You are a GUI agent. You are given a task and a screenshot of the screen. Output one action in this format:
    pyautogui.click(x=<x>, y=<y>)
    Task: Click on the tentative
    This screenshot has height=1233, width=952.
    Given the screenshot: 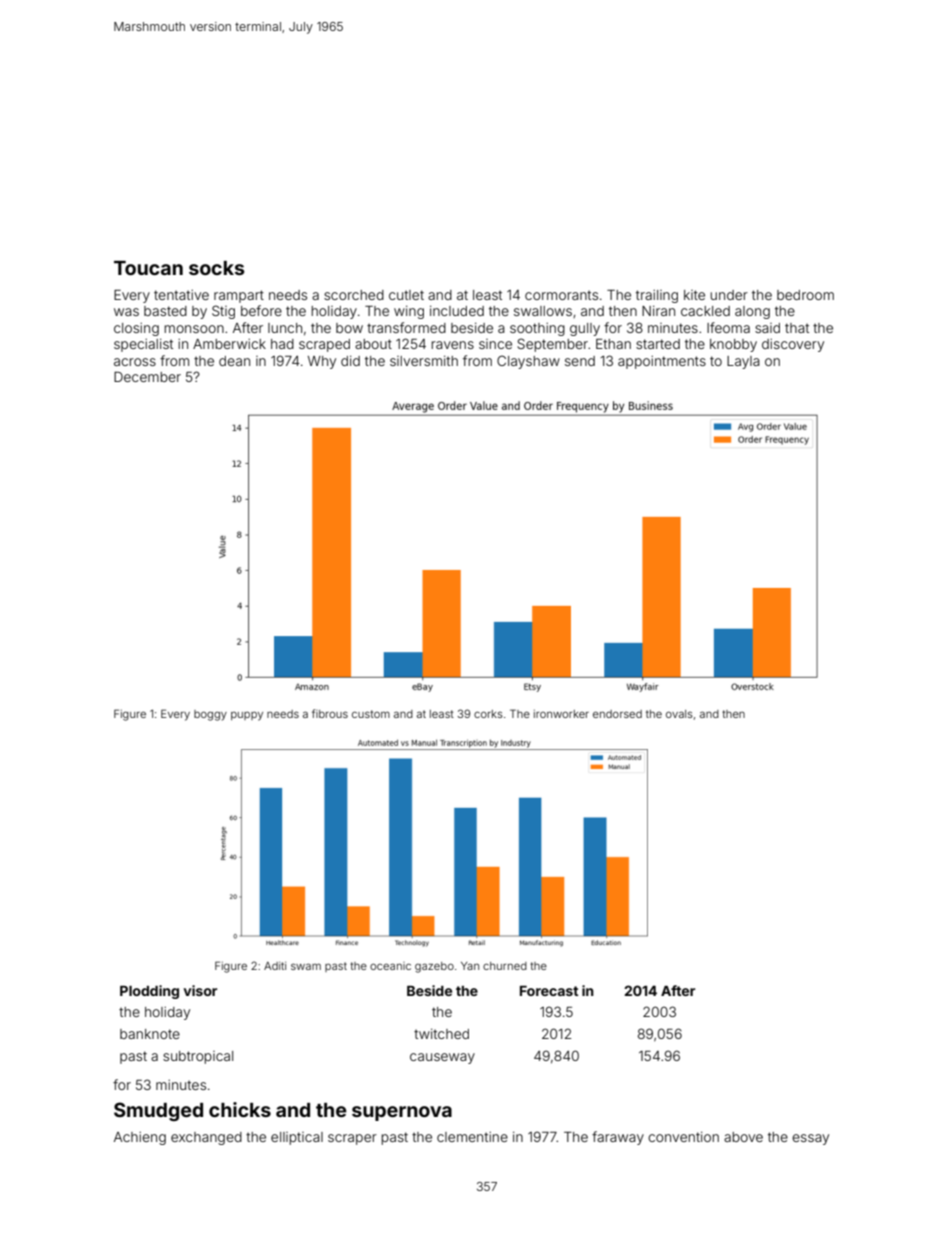 What is the action you would take?
    pyautogui.click(x=181, y=295)
